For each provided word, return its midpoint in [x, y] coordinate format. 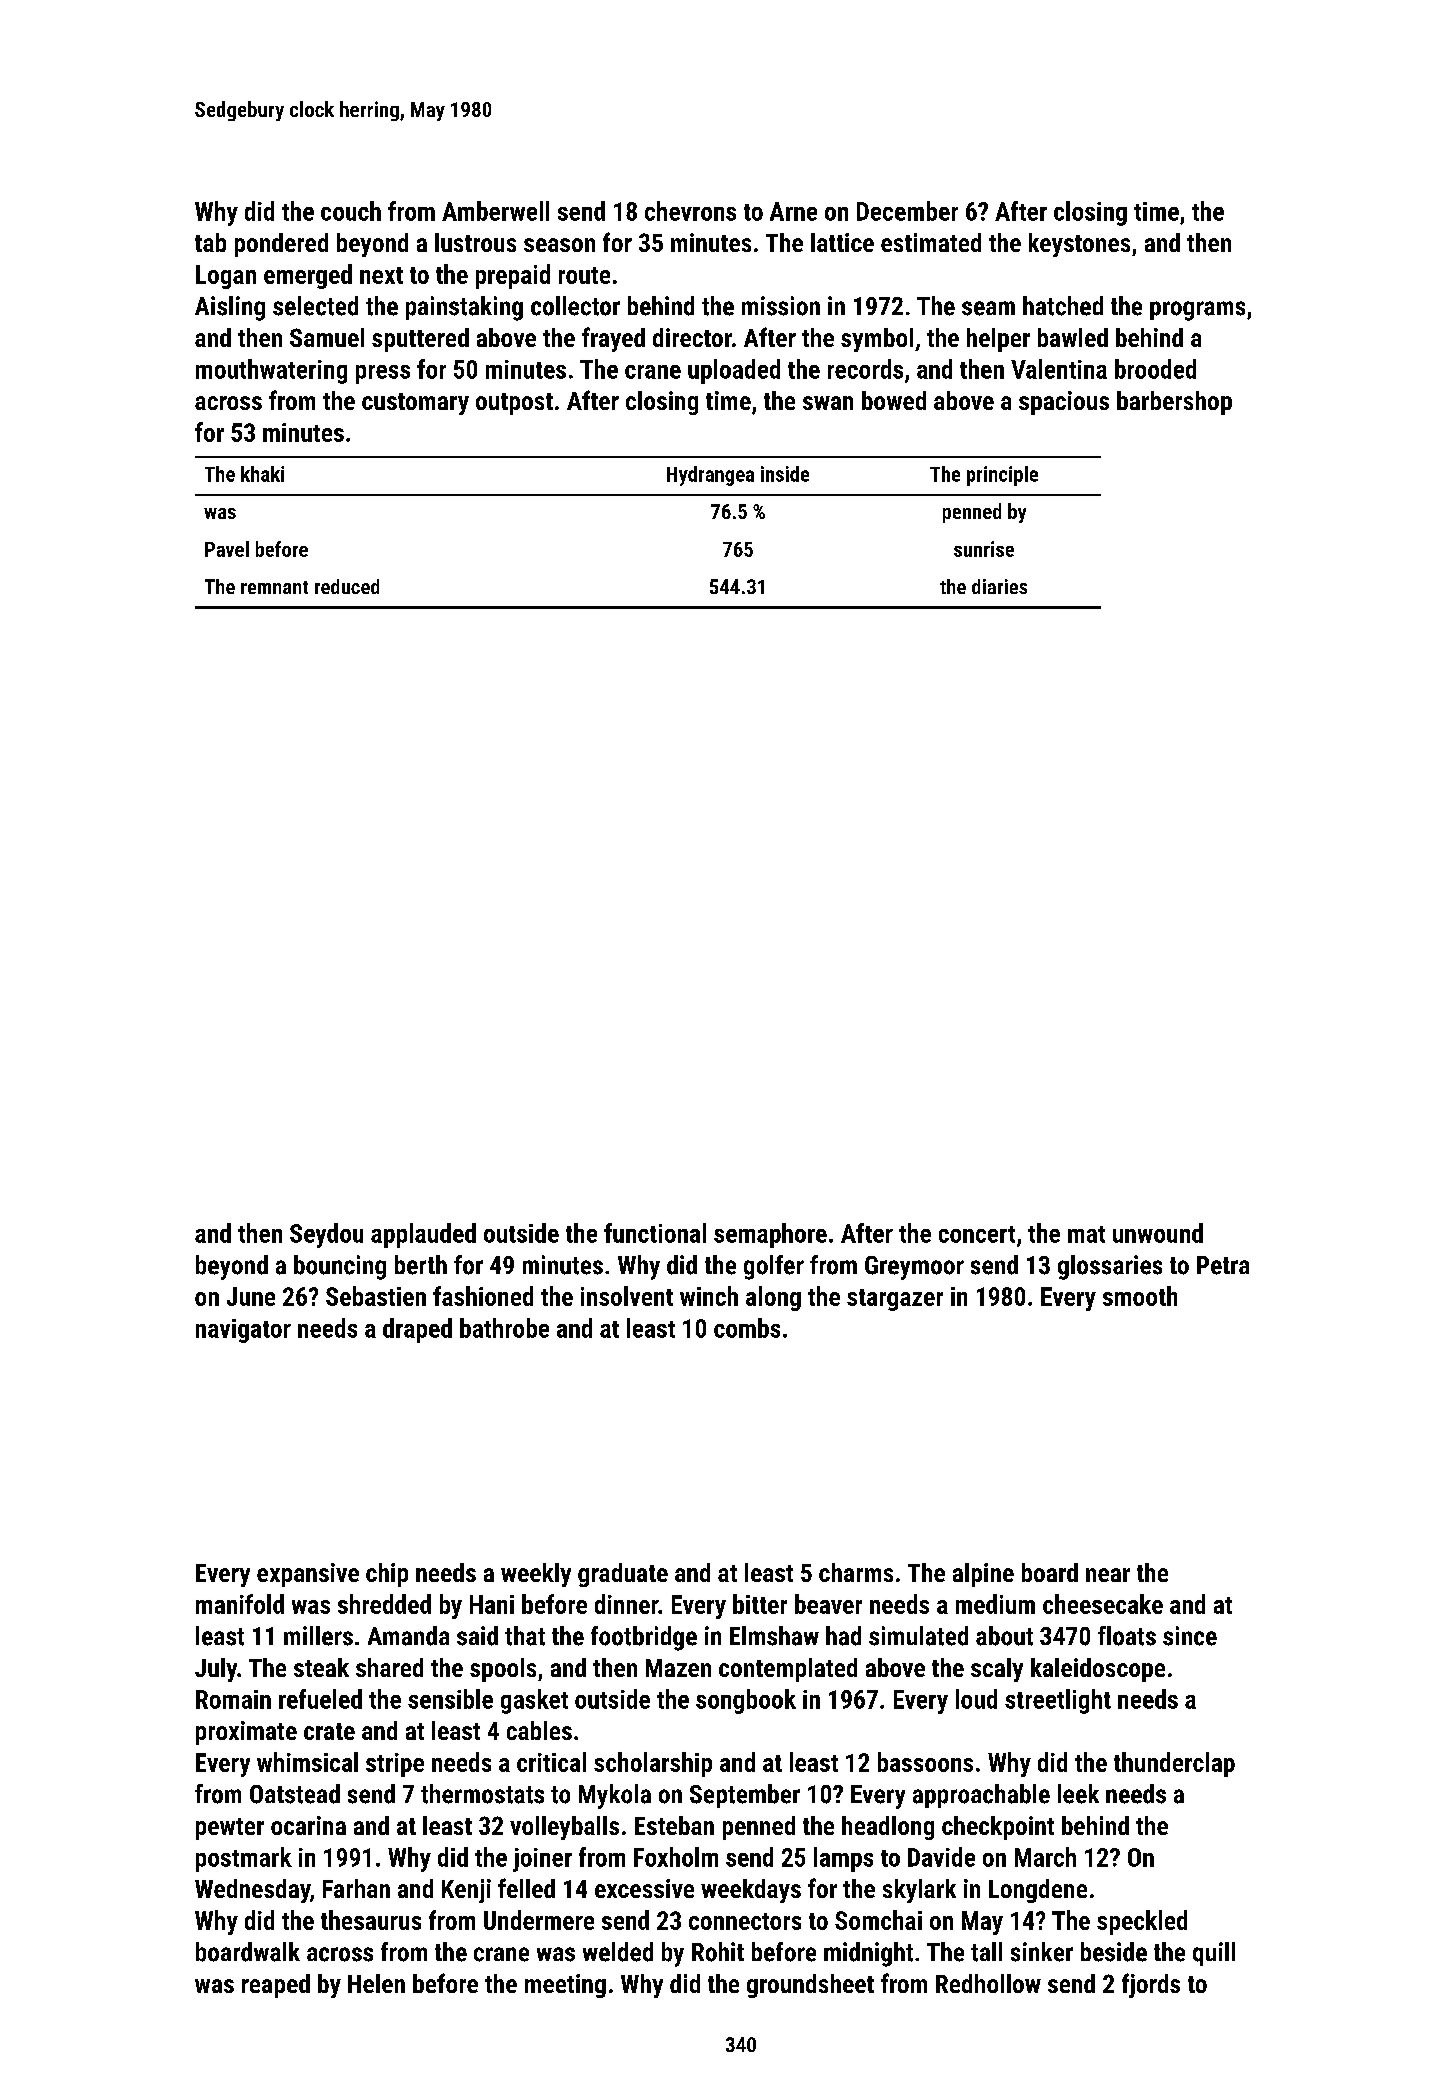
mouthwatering [271, 371]
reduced [347, 586]
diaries [999, 586]
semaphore [770, 1235]
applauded [423, 1235]
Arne [793, 211]
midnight [868, 1954]
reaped [276, 1986]
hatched [1063, 306]
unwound [1158, 1233]
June [251, 1296]
